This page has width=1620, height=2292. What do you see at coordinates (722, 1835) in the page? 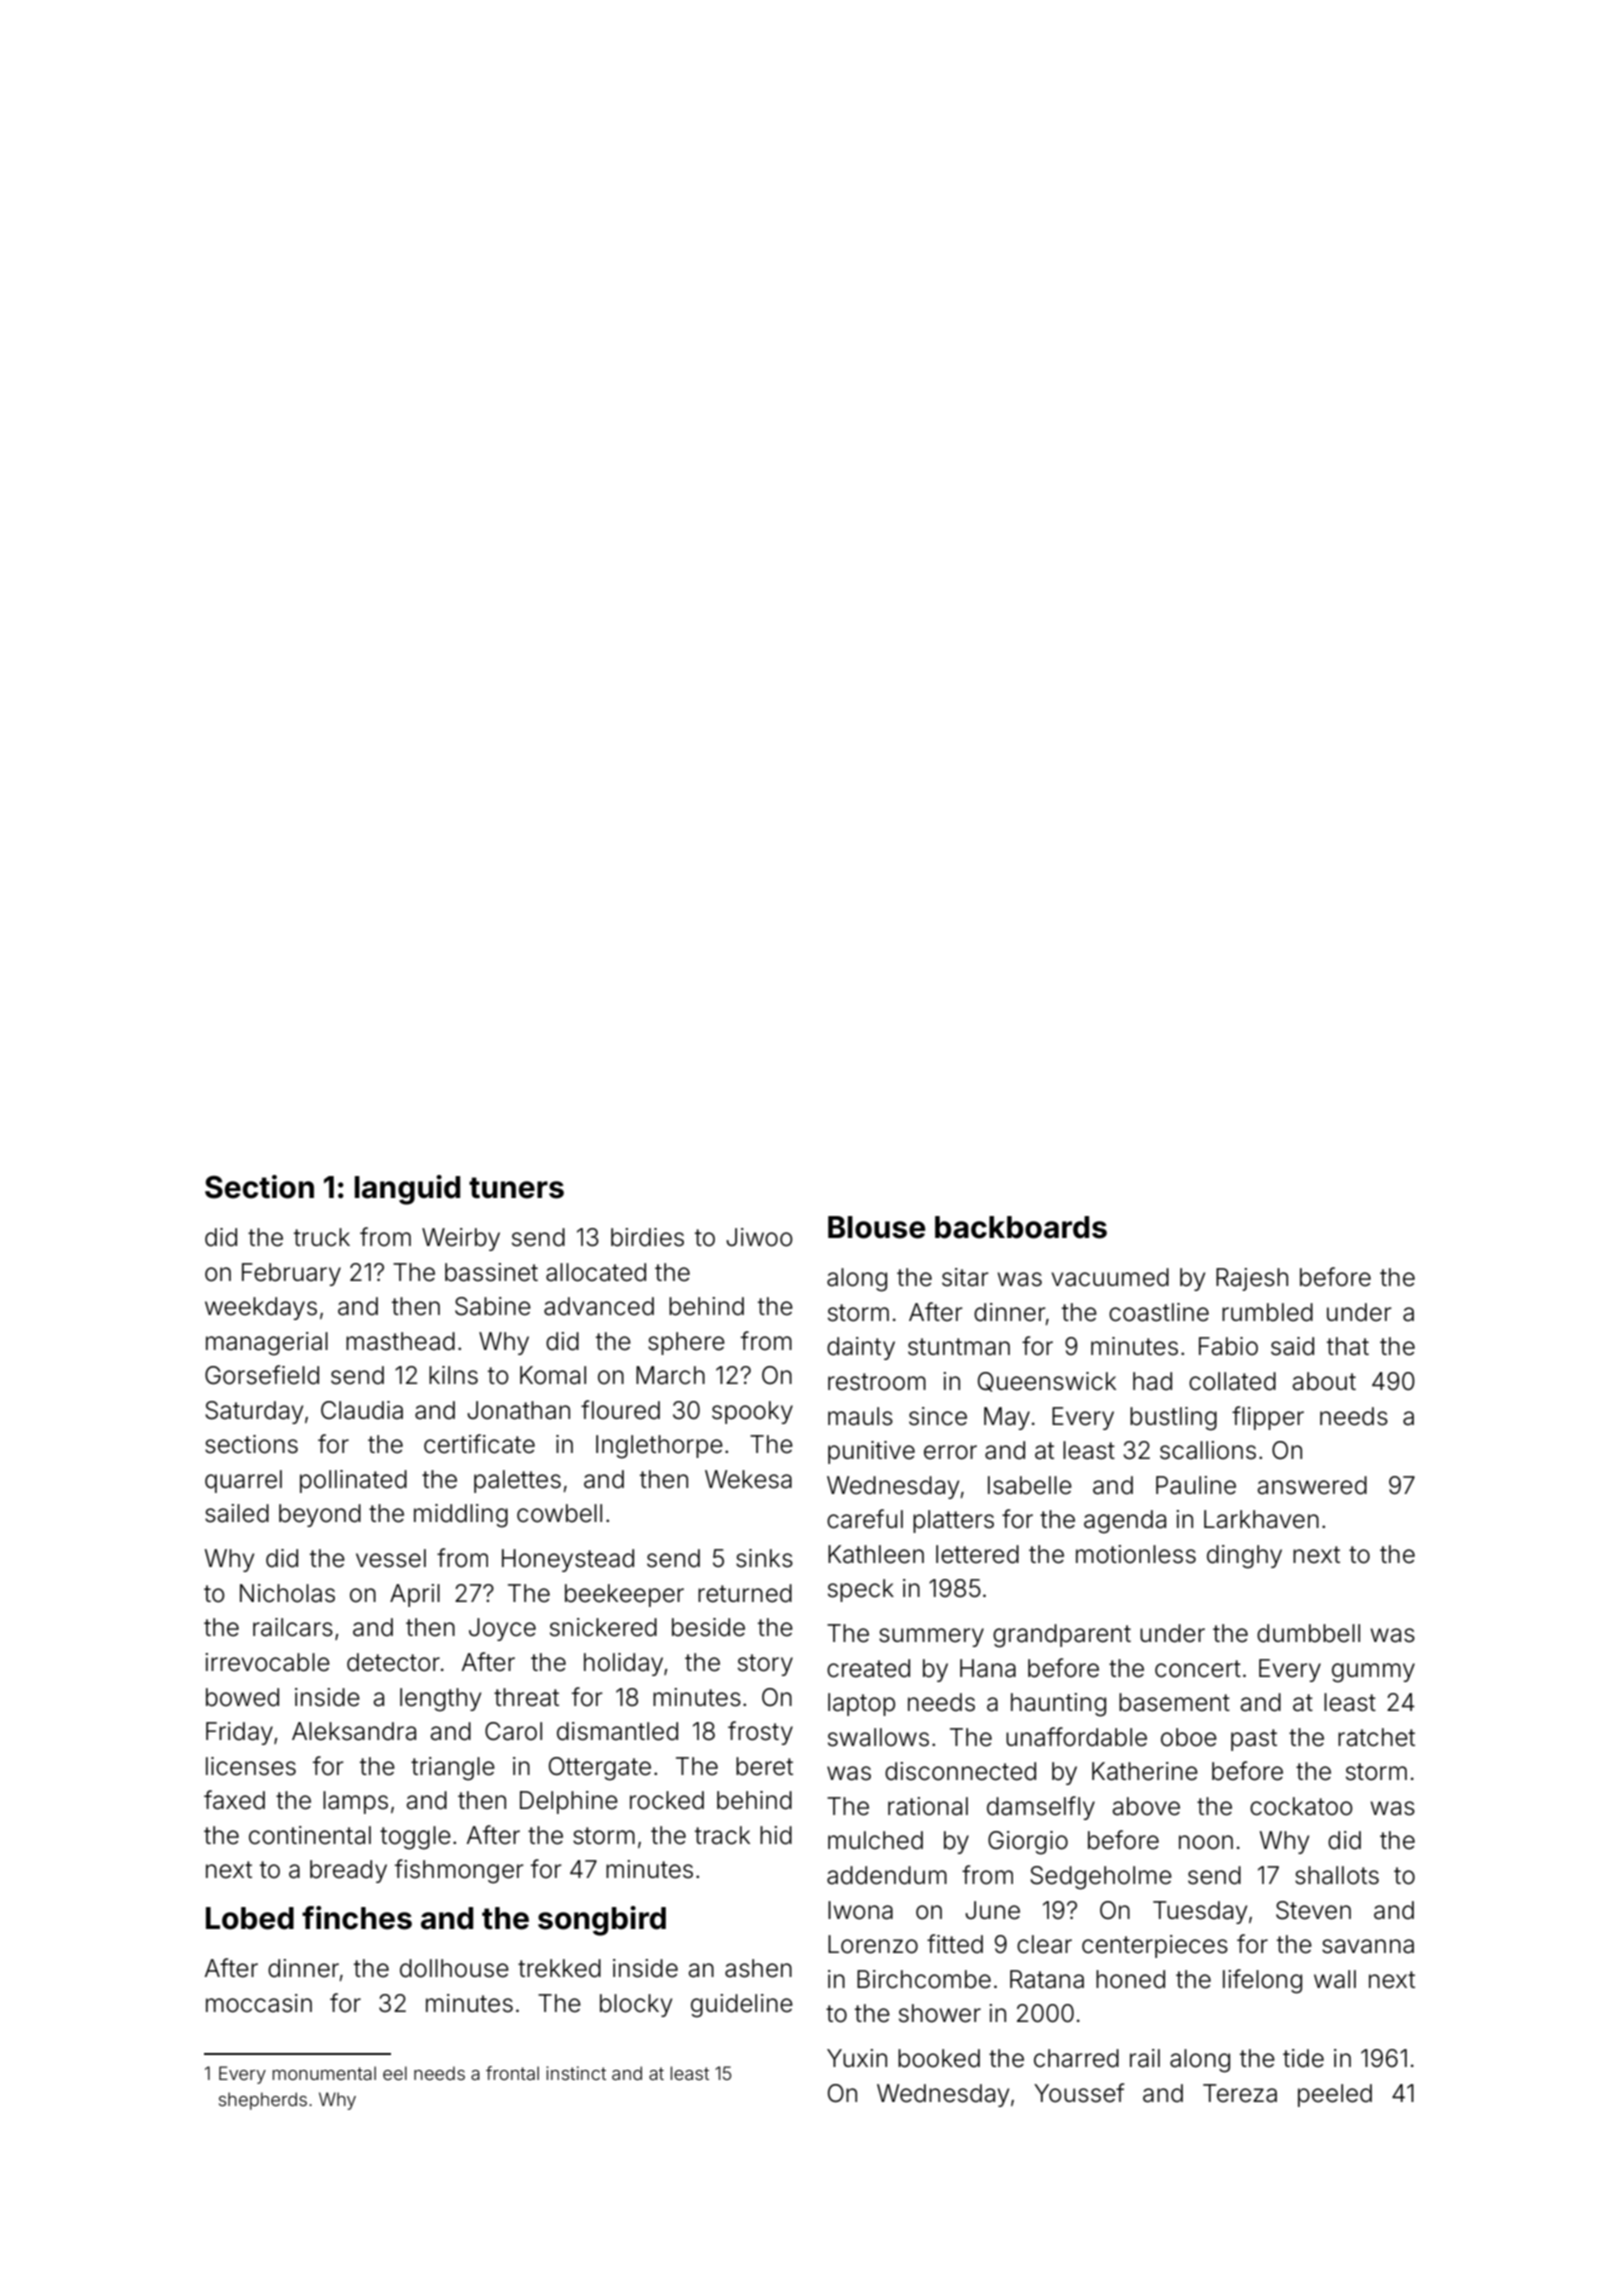
I see `track` at bounding box center [722, 1835].
